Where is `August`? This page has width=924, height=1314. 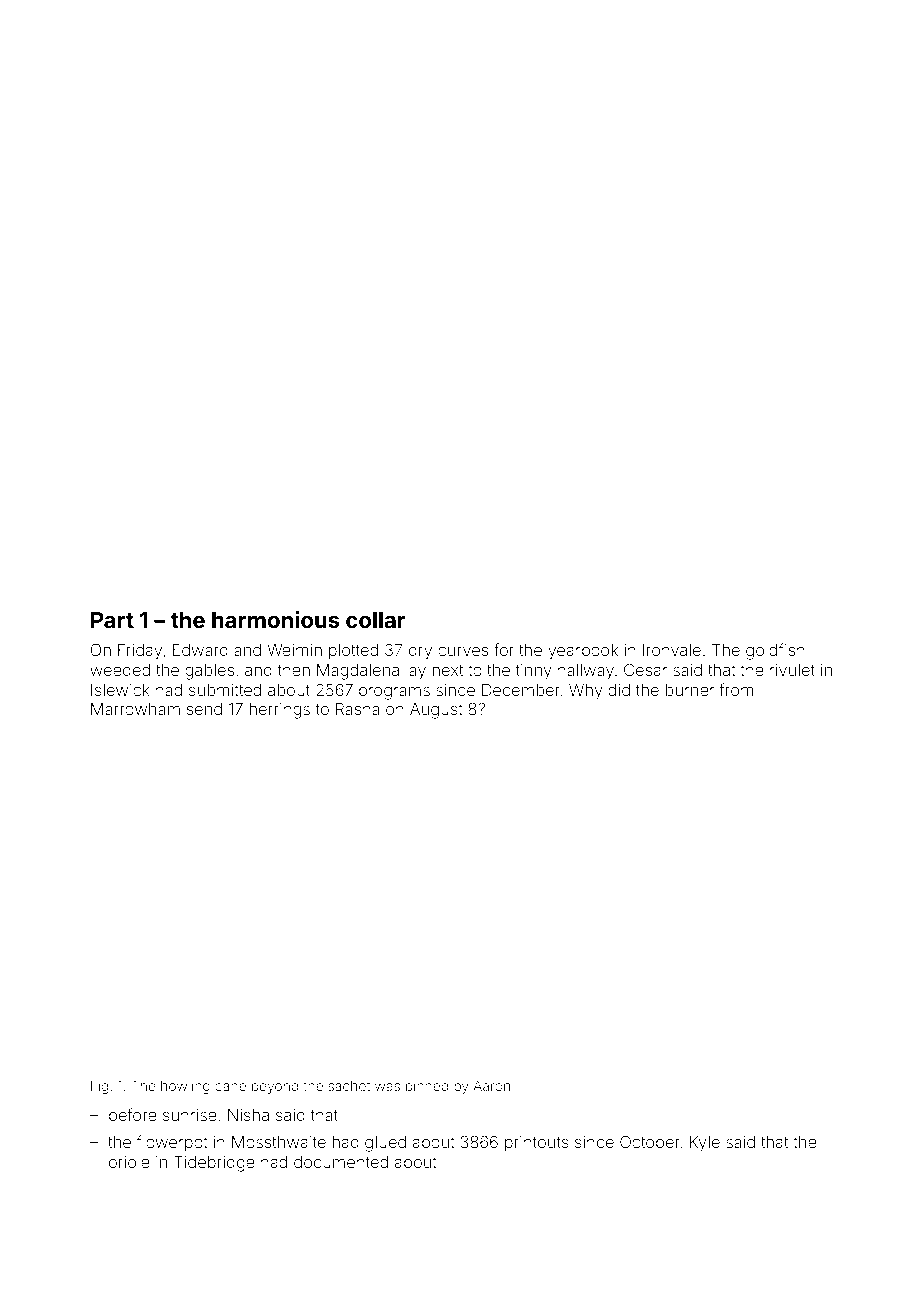
August is located at coordinates (436, 711).
